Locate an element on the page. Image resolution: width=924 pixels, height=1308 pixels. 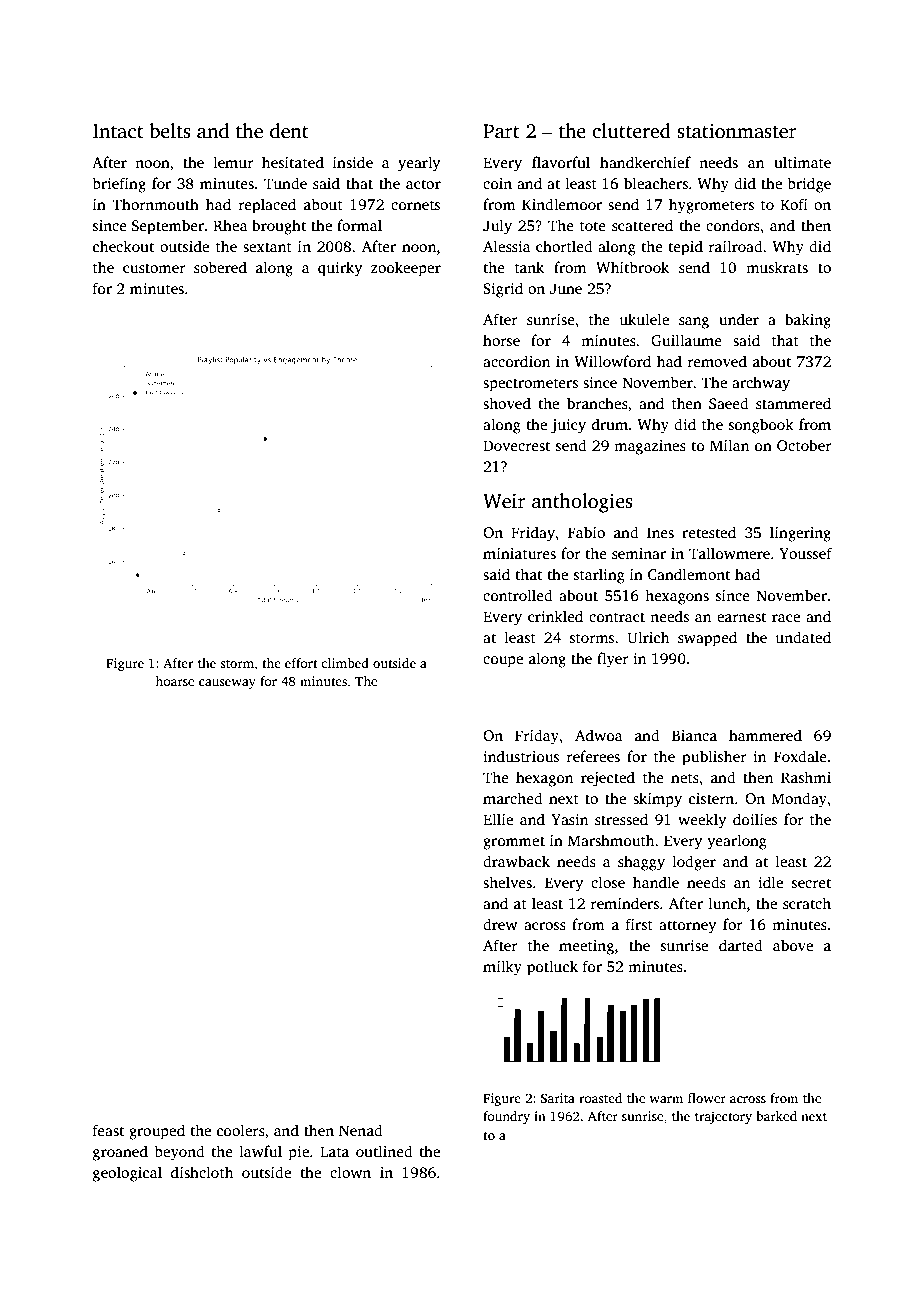
drew is located at coordinates (500, 924).
